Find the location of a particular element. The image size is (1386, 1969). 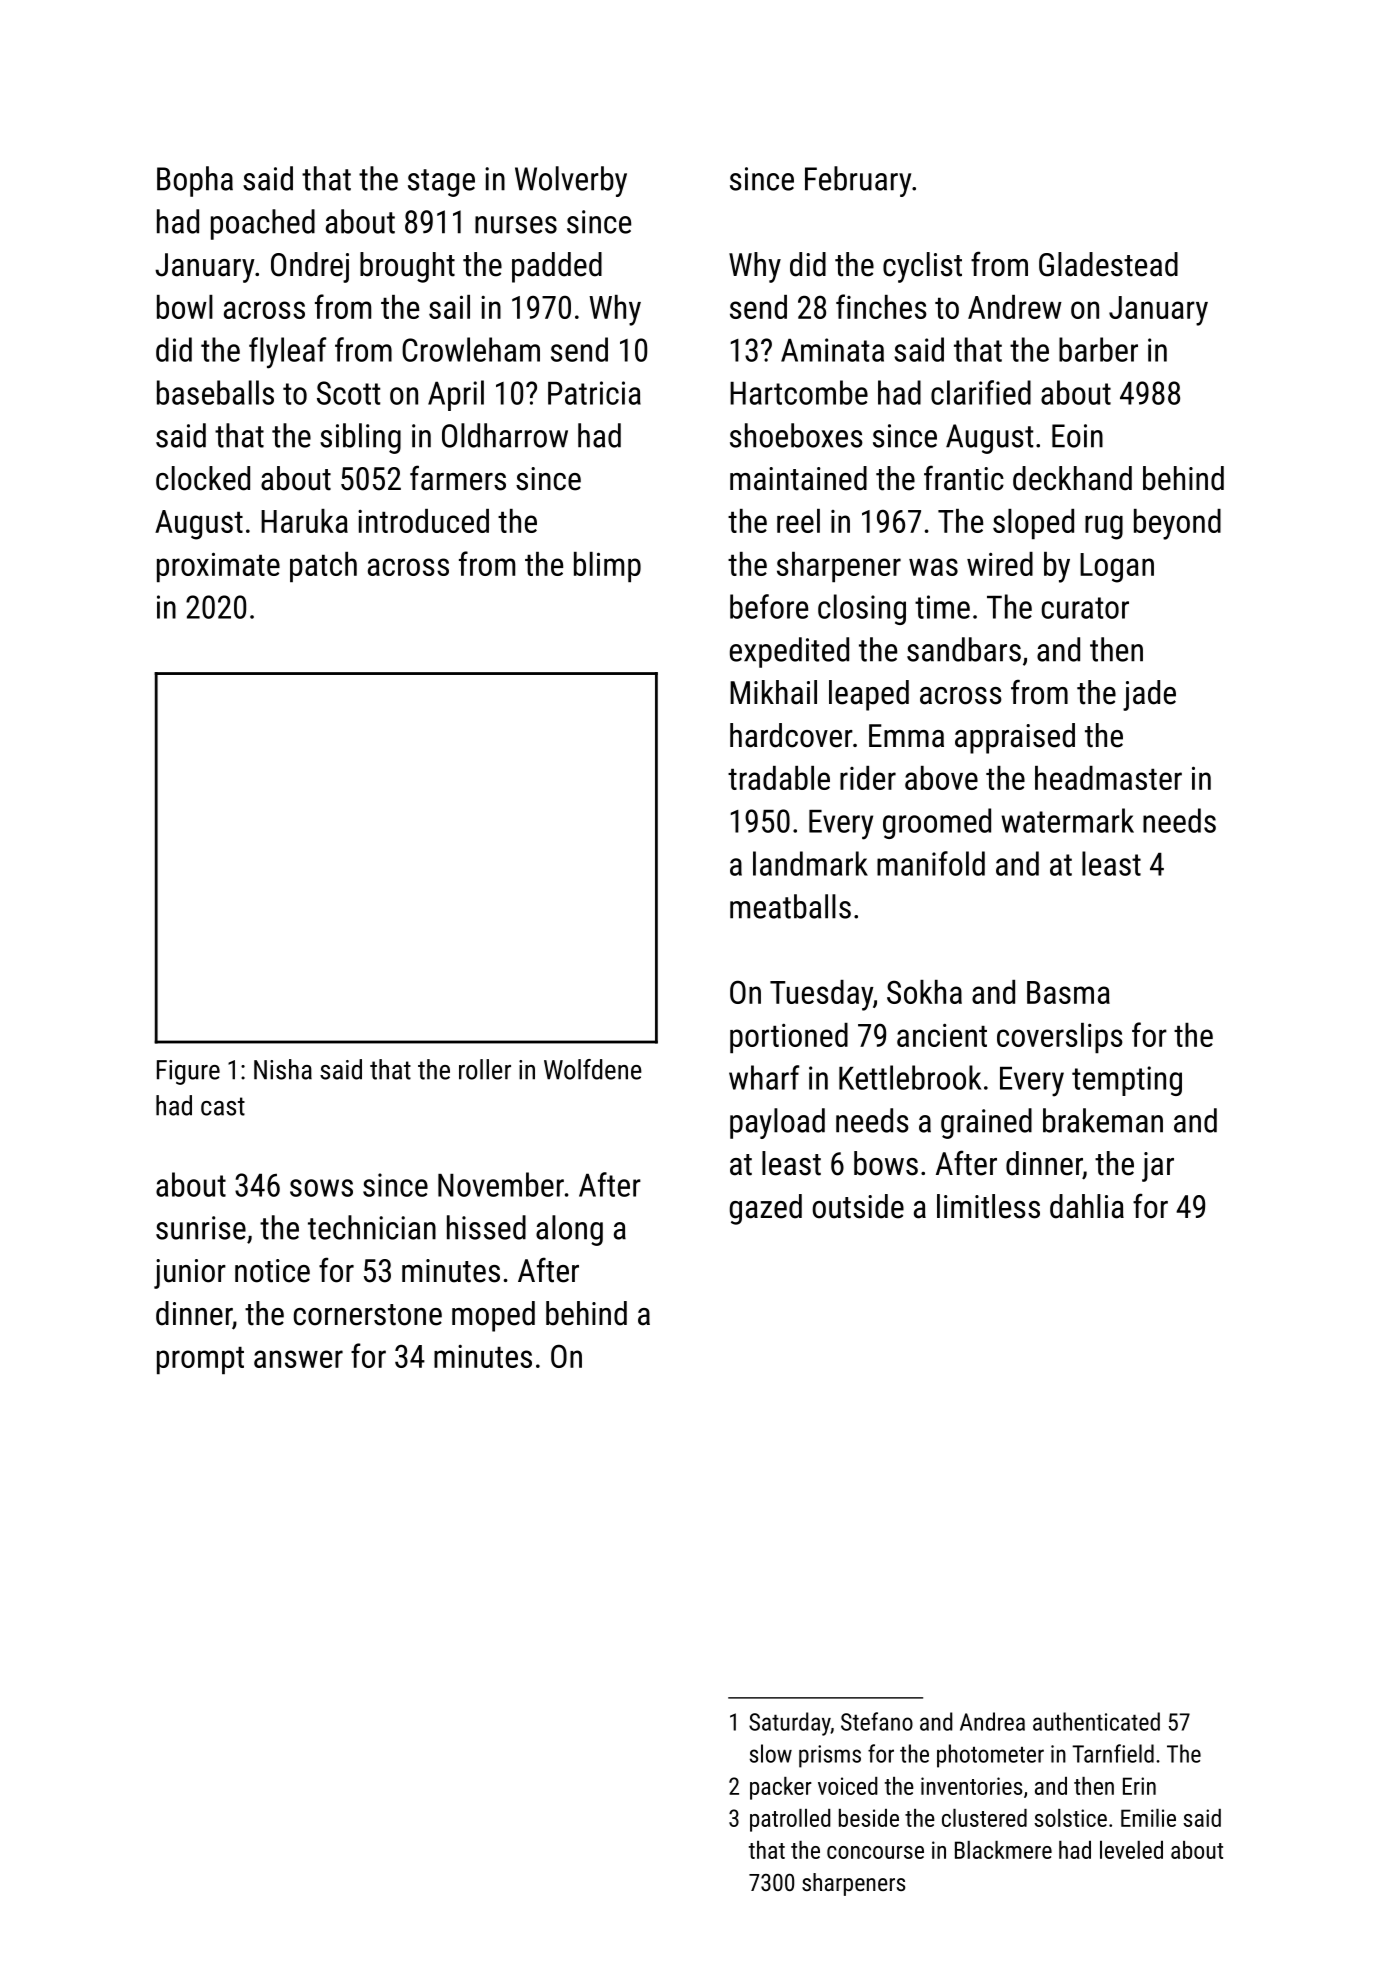

Wolverby is located at coordinates (571, 181).
